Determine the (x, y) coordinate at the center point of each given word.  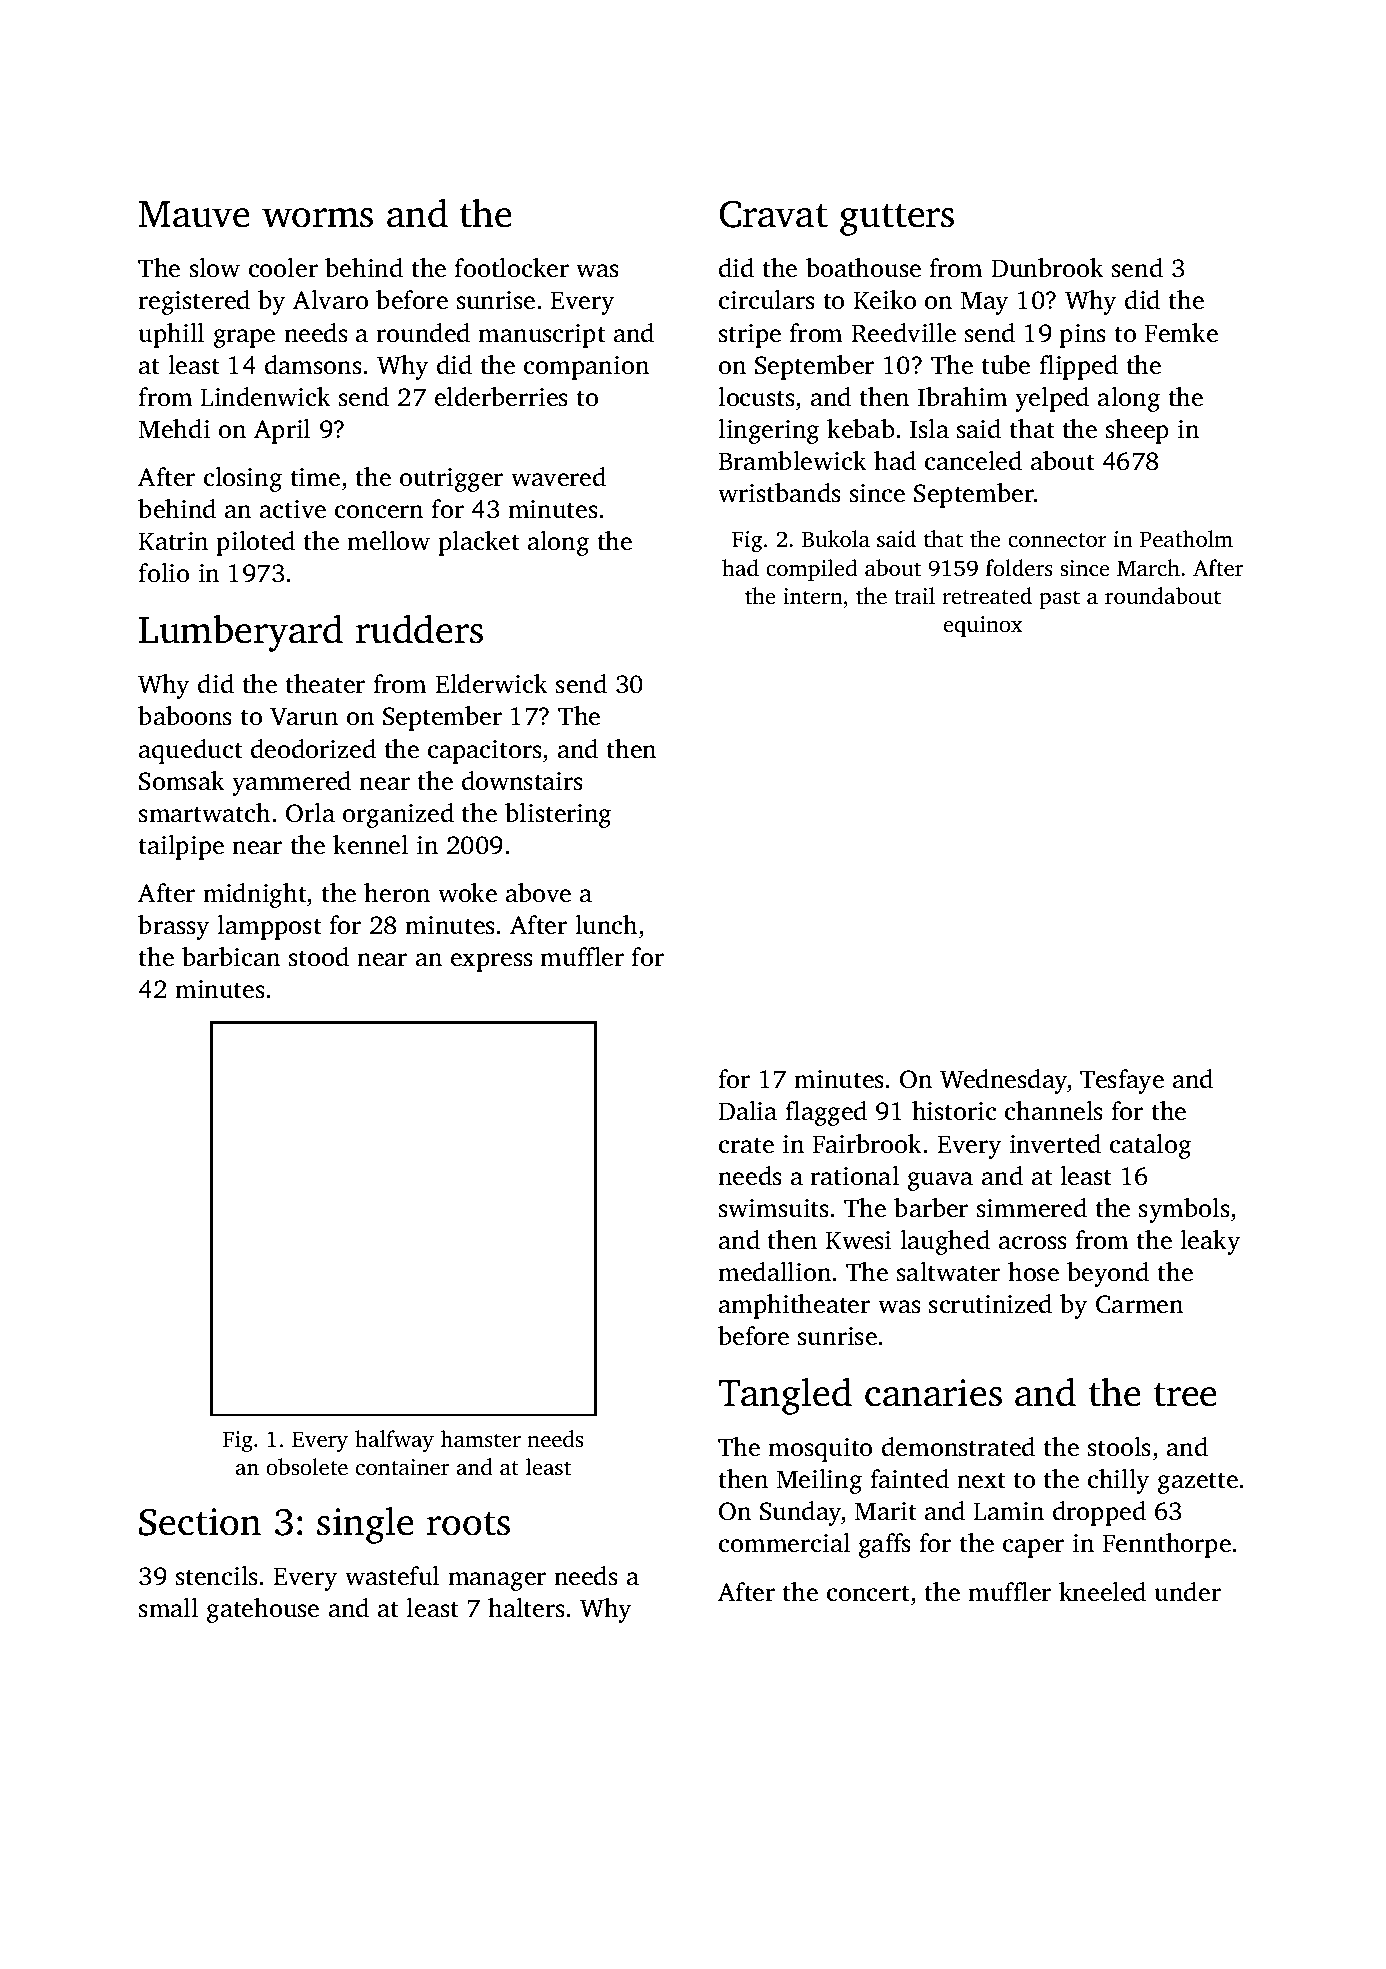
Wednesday (1003, 1081)
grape (244, 338)
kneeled (1102, 1592)
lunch (606, 925)
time (315, 477)
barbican (231, 957)
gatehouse (263, 1610)
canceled (973, 461)
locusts (756, 397)
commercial (784, 1543)
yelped (1052, 399)
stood (319, 957)
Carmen (1139, 1304)
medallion (774, 1272)
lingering (768, 431)
